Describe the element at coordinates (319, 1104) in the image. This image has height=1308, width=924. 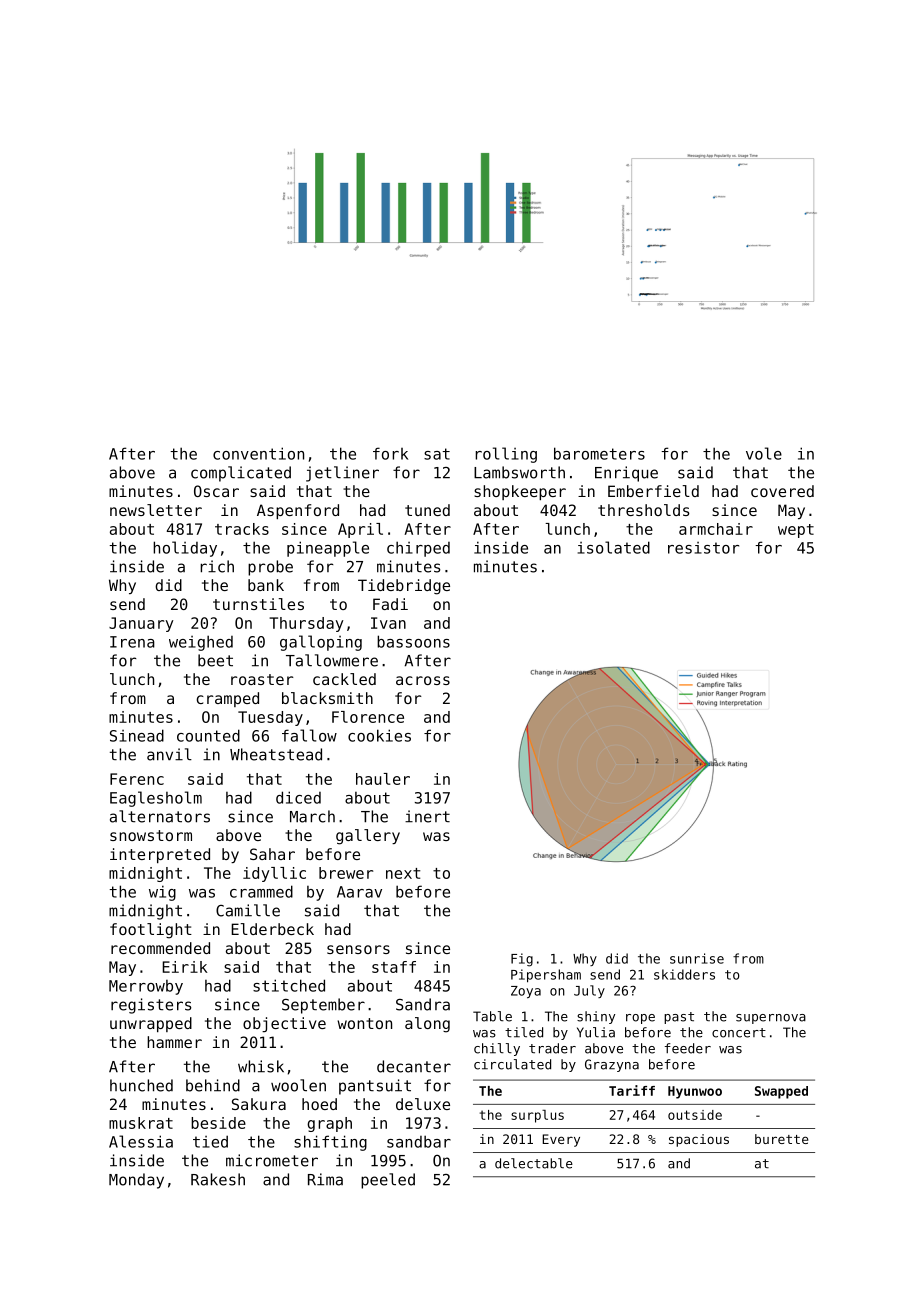
I see `hoed` at that location.
